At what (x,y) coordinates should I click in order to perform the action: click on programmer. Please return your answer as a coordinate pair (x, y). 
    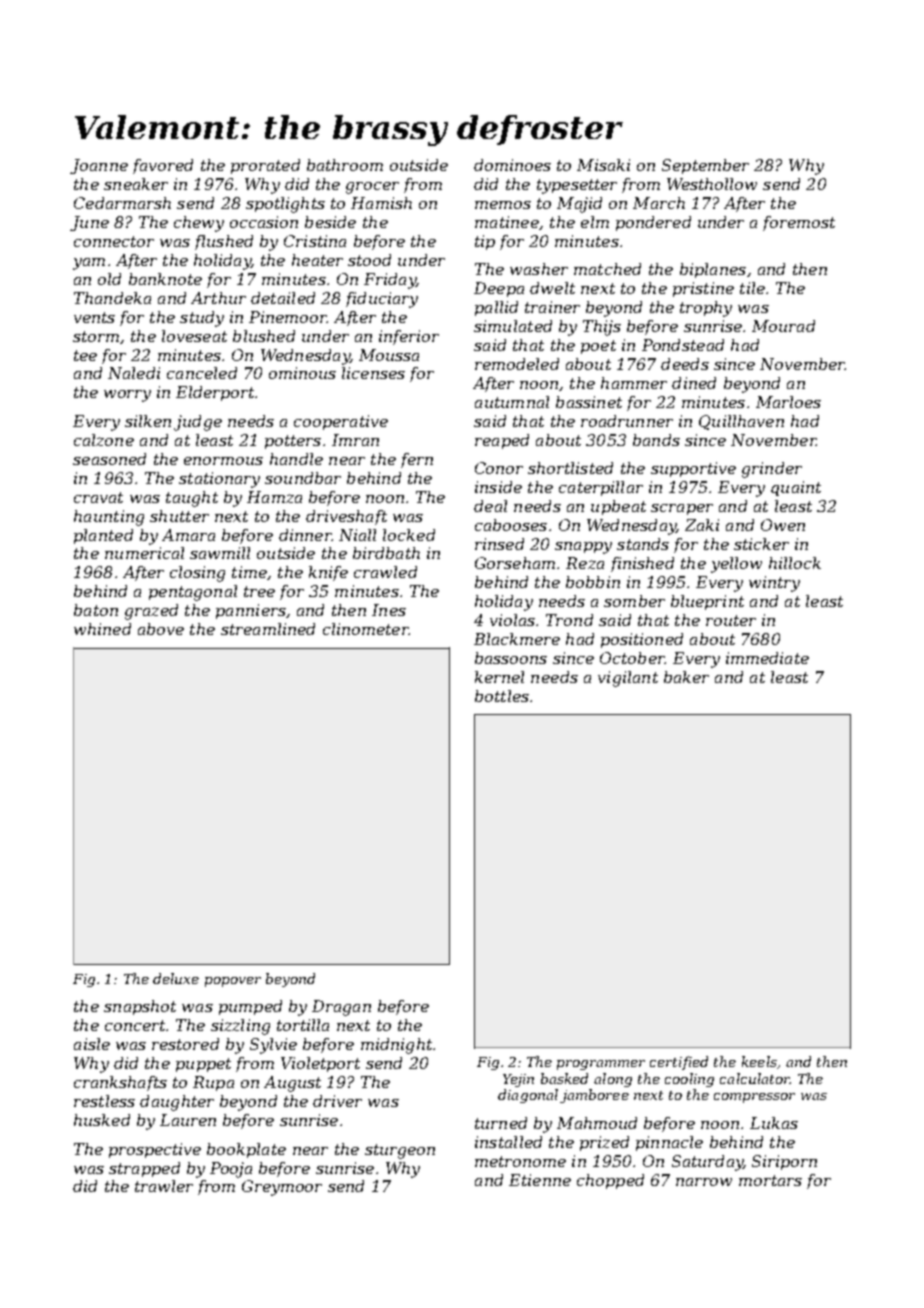
    Looking at the image, I should click on (601, 1065).
